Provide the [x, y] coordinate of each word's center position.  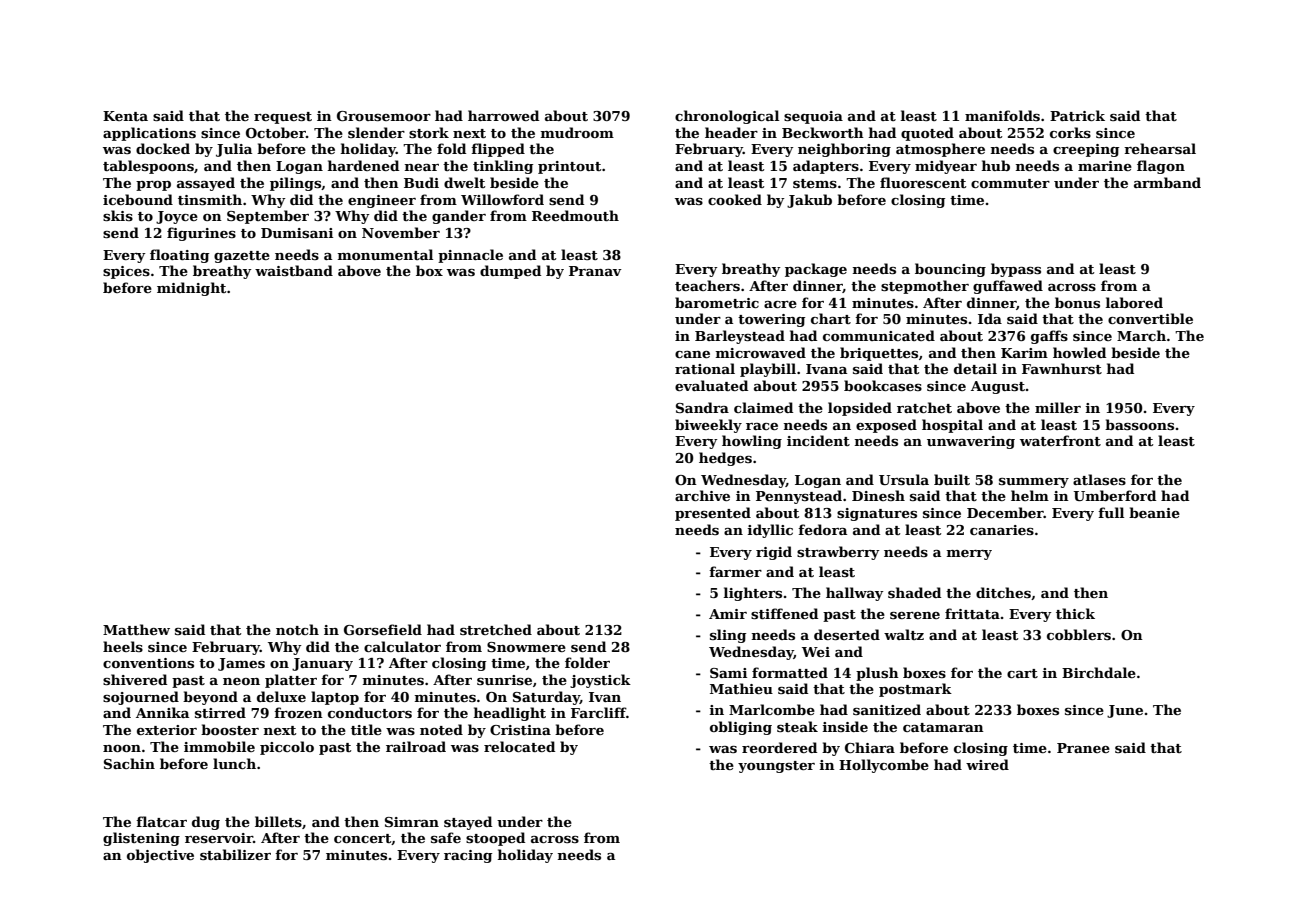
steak [797, 726]
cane [692, 354]
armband [1167, 182]
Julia [234, 150]
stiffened [784, 613]
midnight [191, 289]
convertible [1150, 318]
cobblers [1079, 634]
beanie [1154, 512]
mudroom [577, 132]
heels [123, 646]
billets [278, 821]
